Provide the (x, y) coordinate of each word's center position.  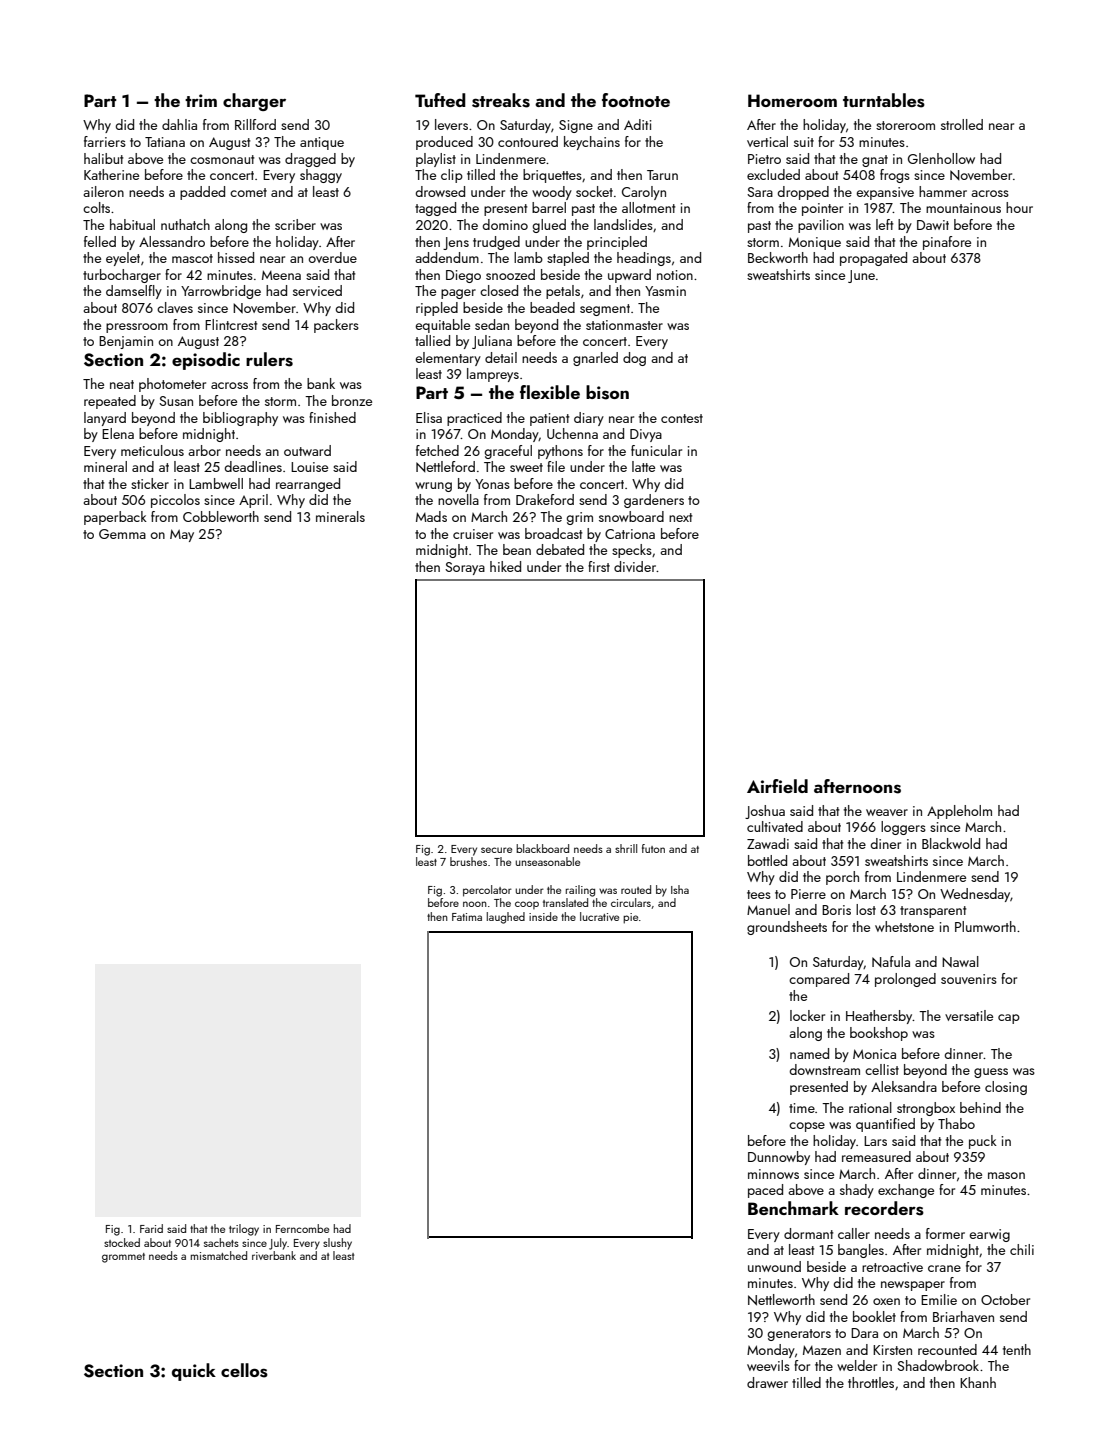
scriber (295, 224)
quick (194, 1372)
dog (634, 359)
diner (886, 843)
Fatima (467, 917)
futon (653, 848)
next (680, 517)
